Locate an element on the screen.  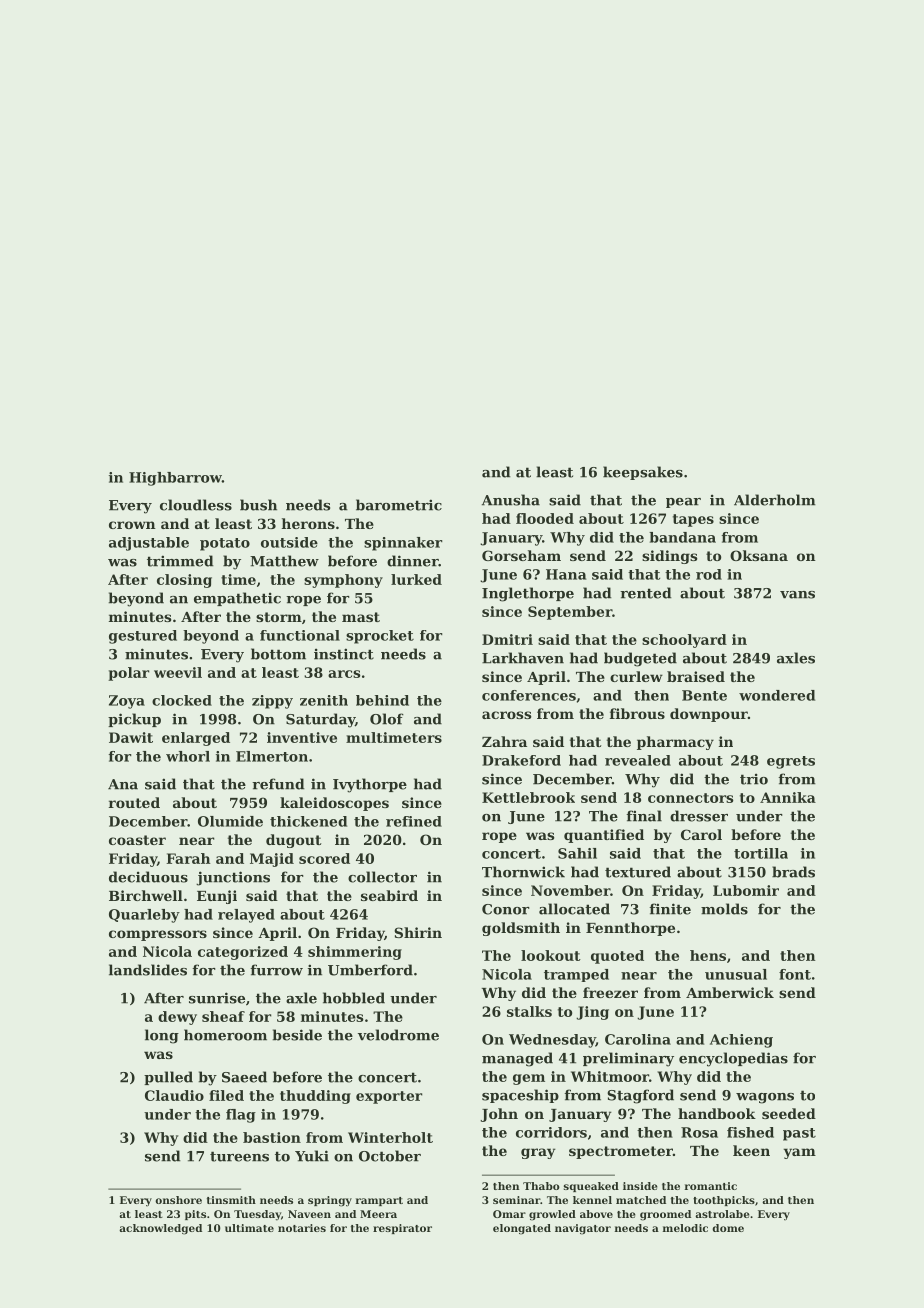
pear is located at coordinates (683, 503).
